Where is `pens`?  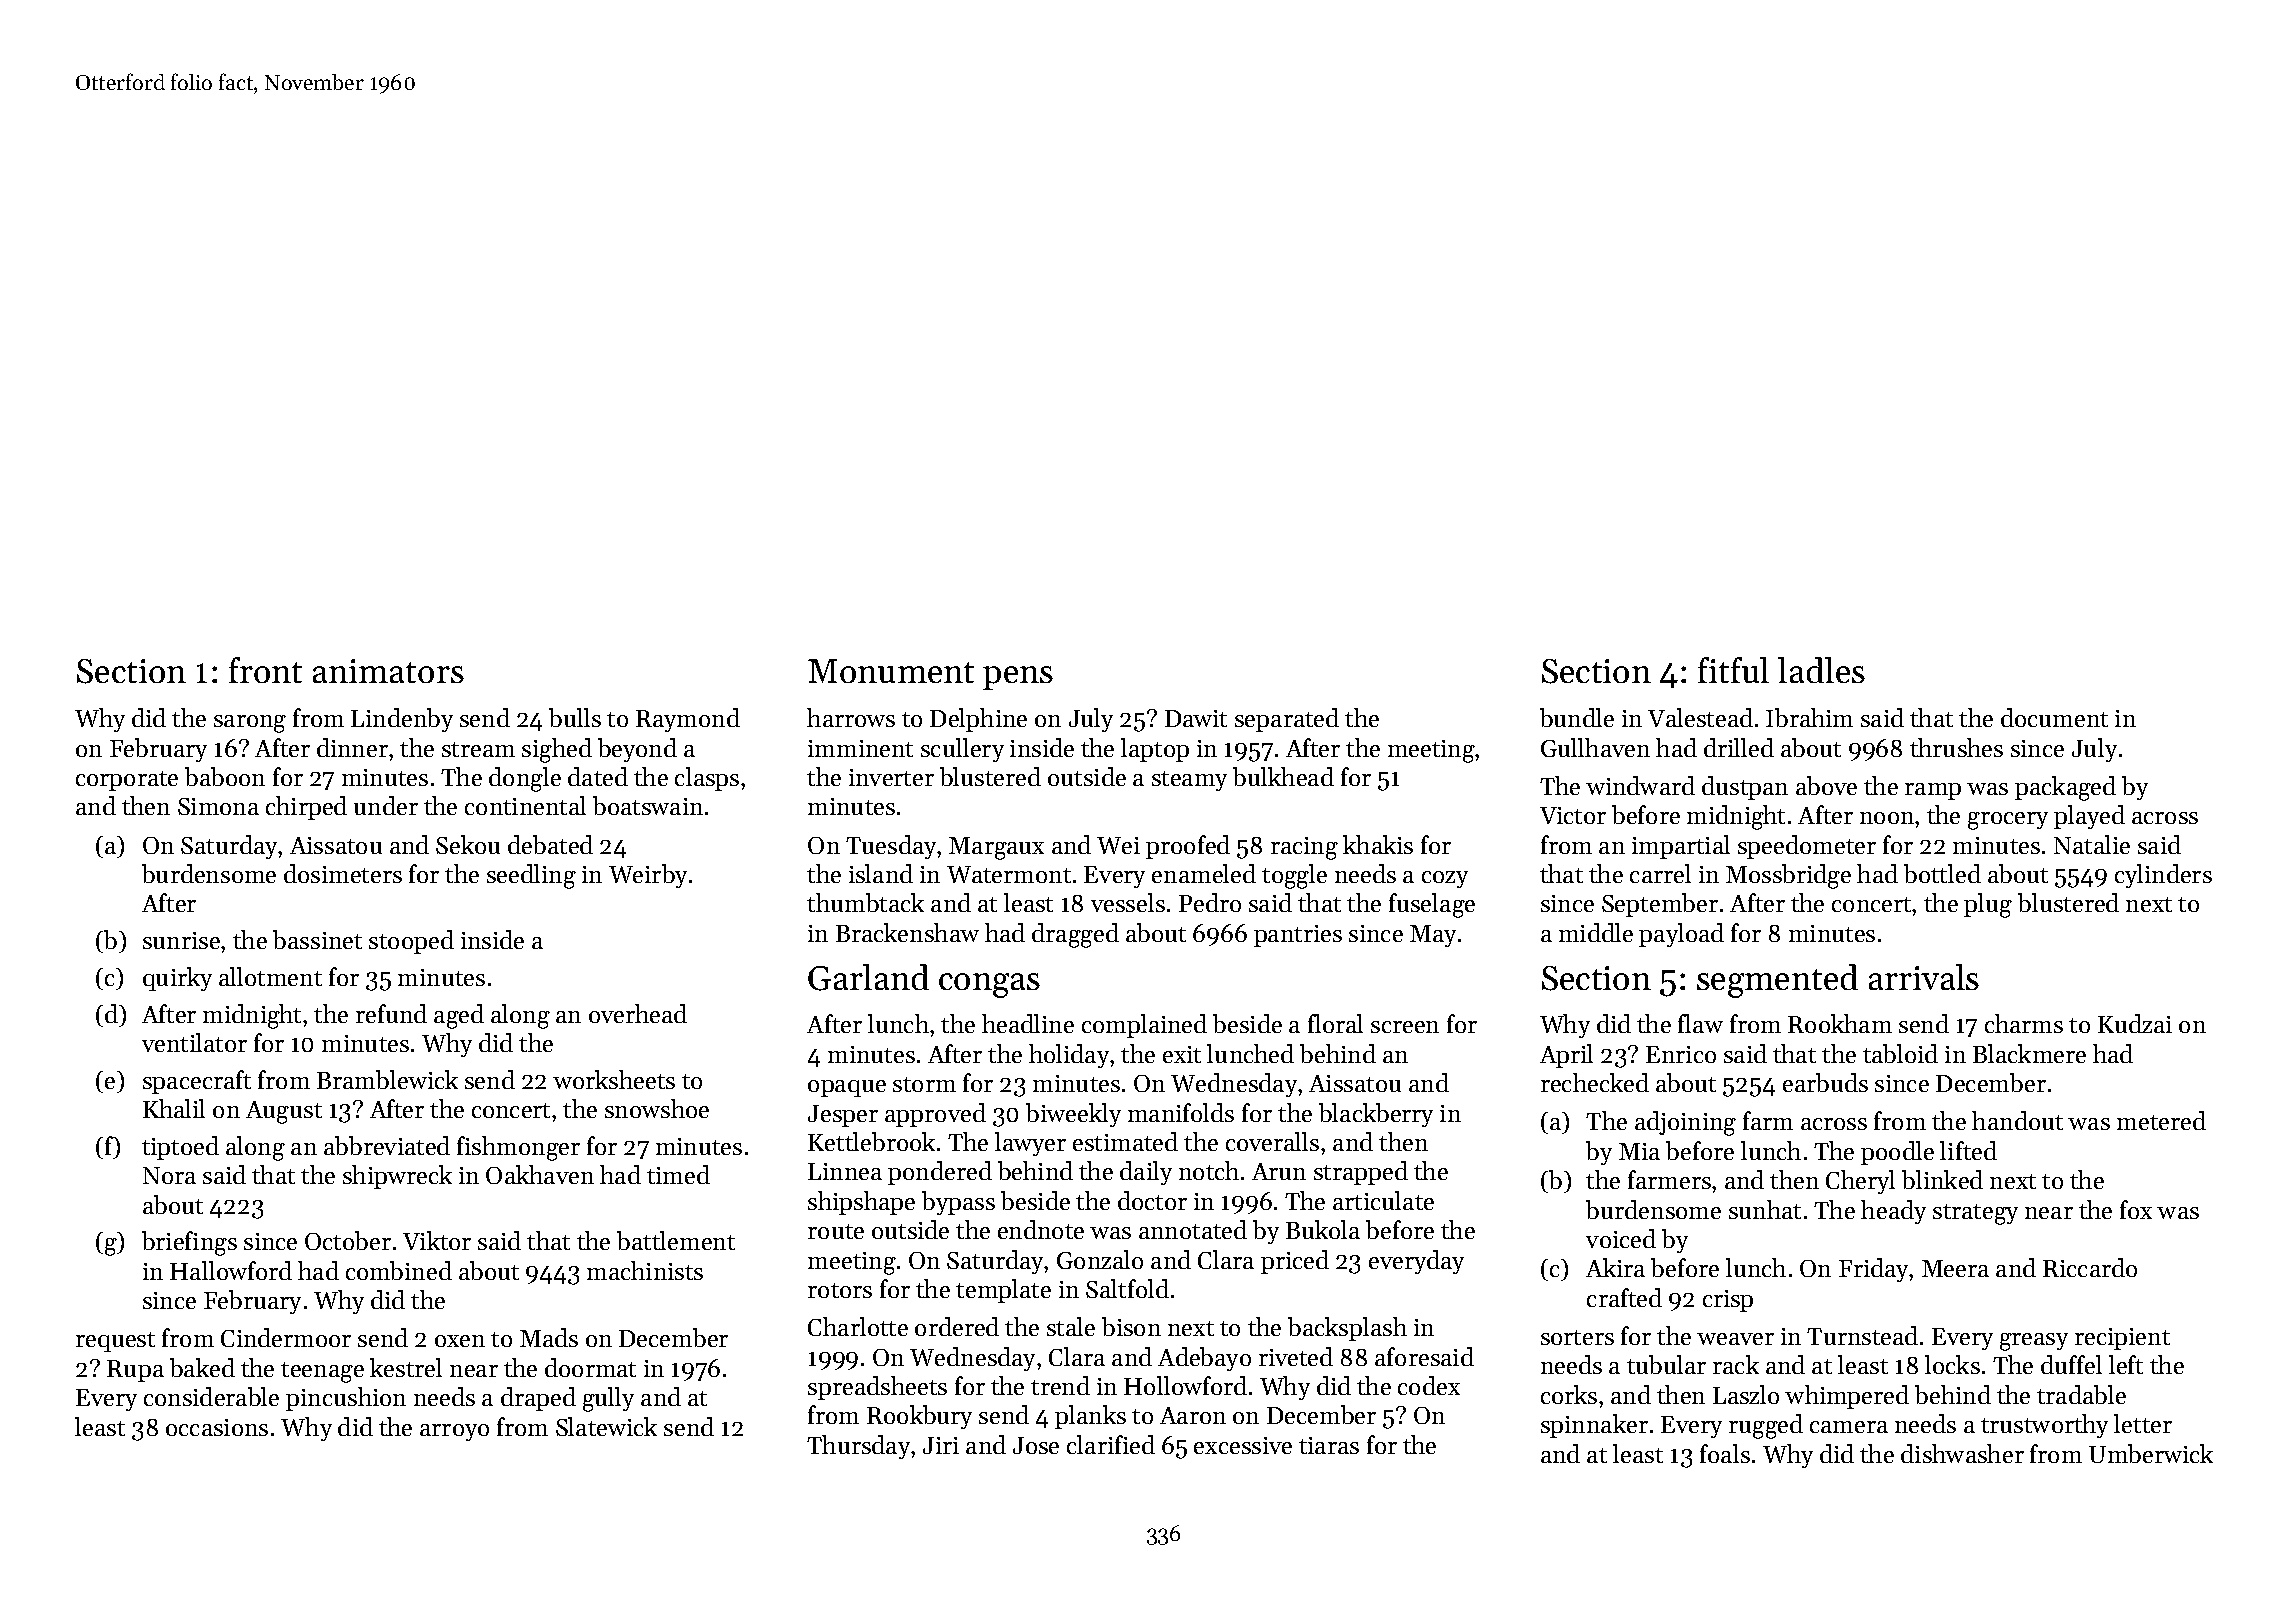
pens is located at coordinates (1018, 678).
